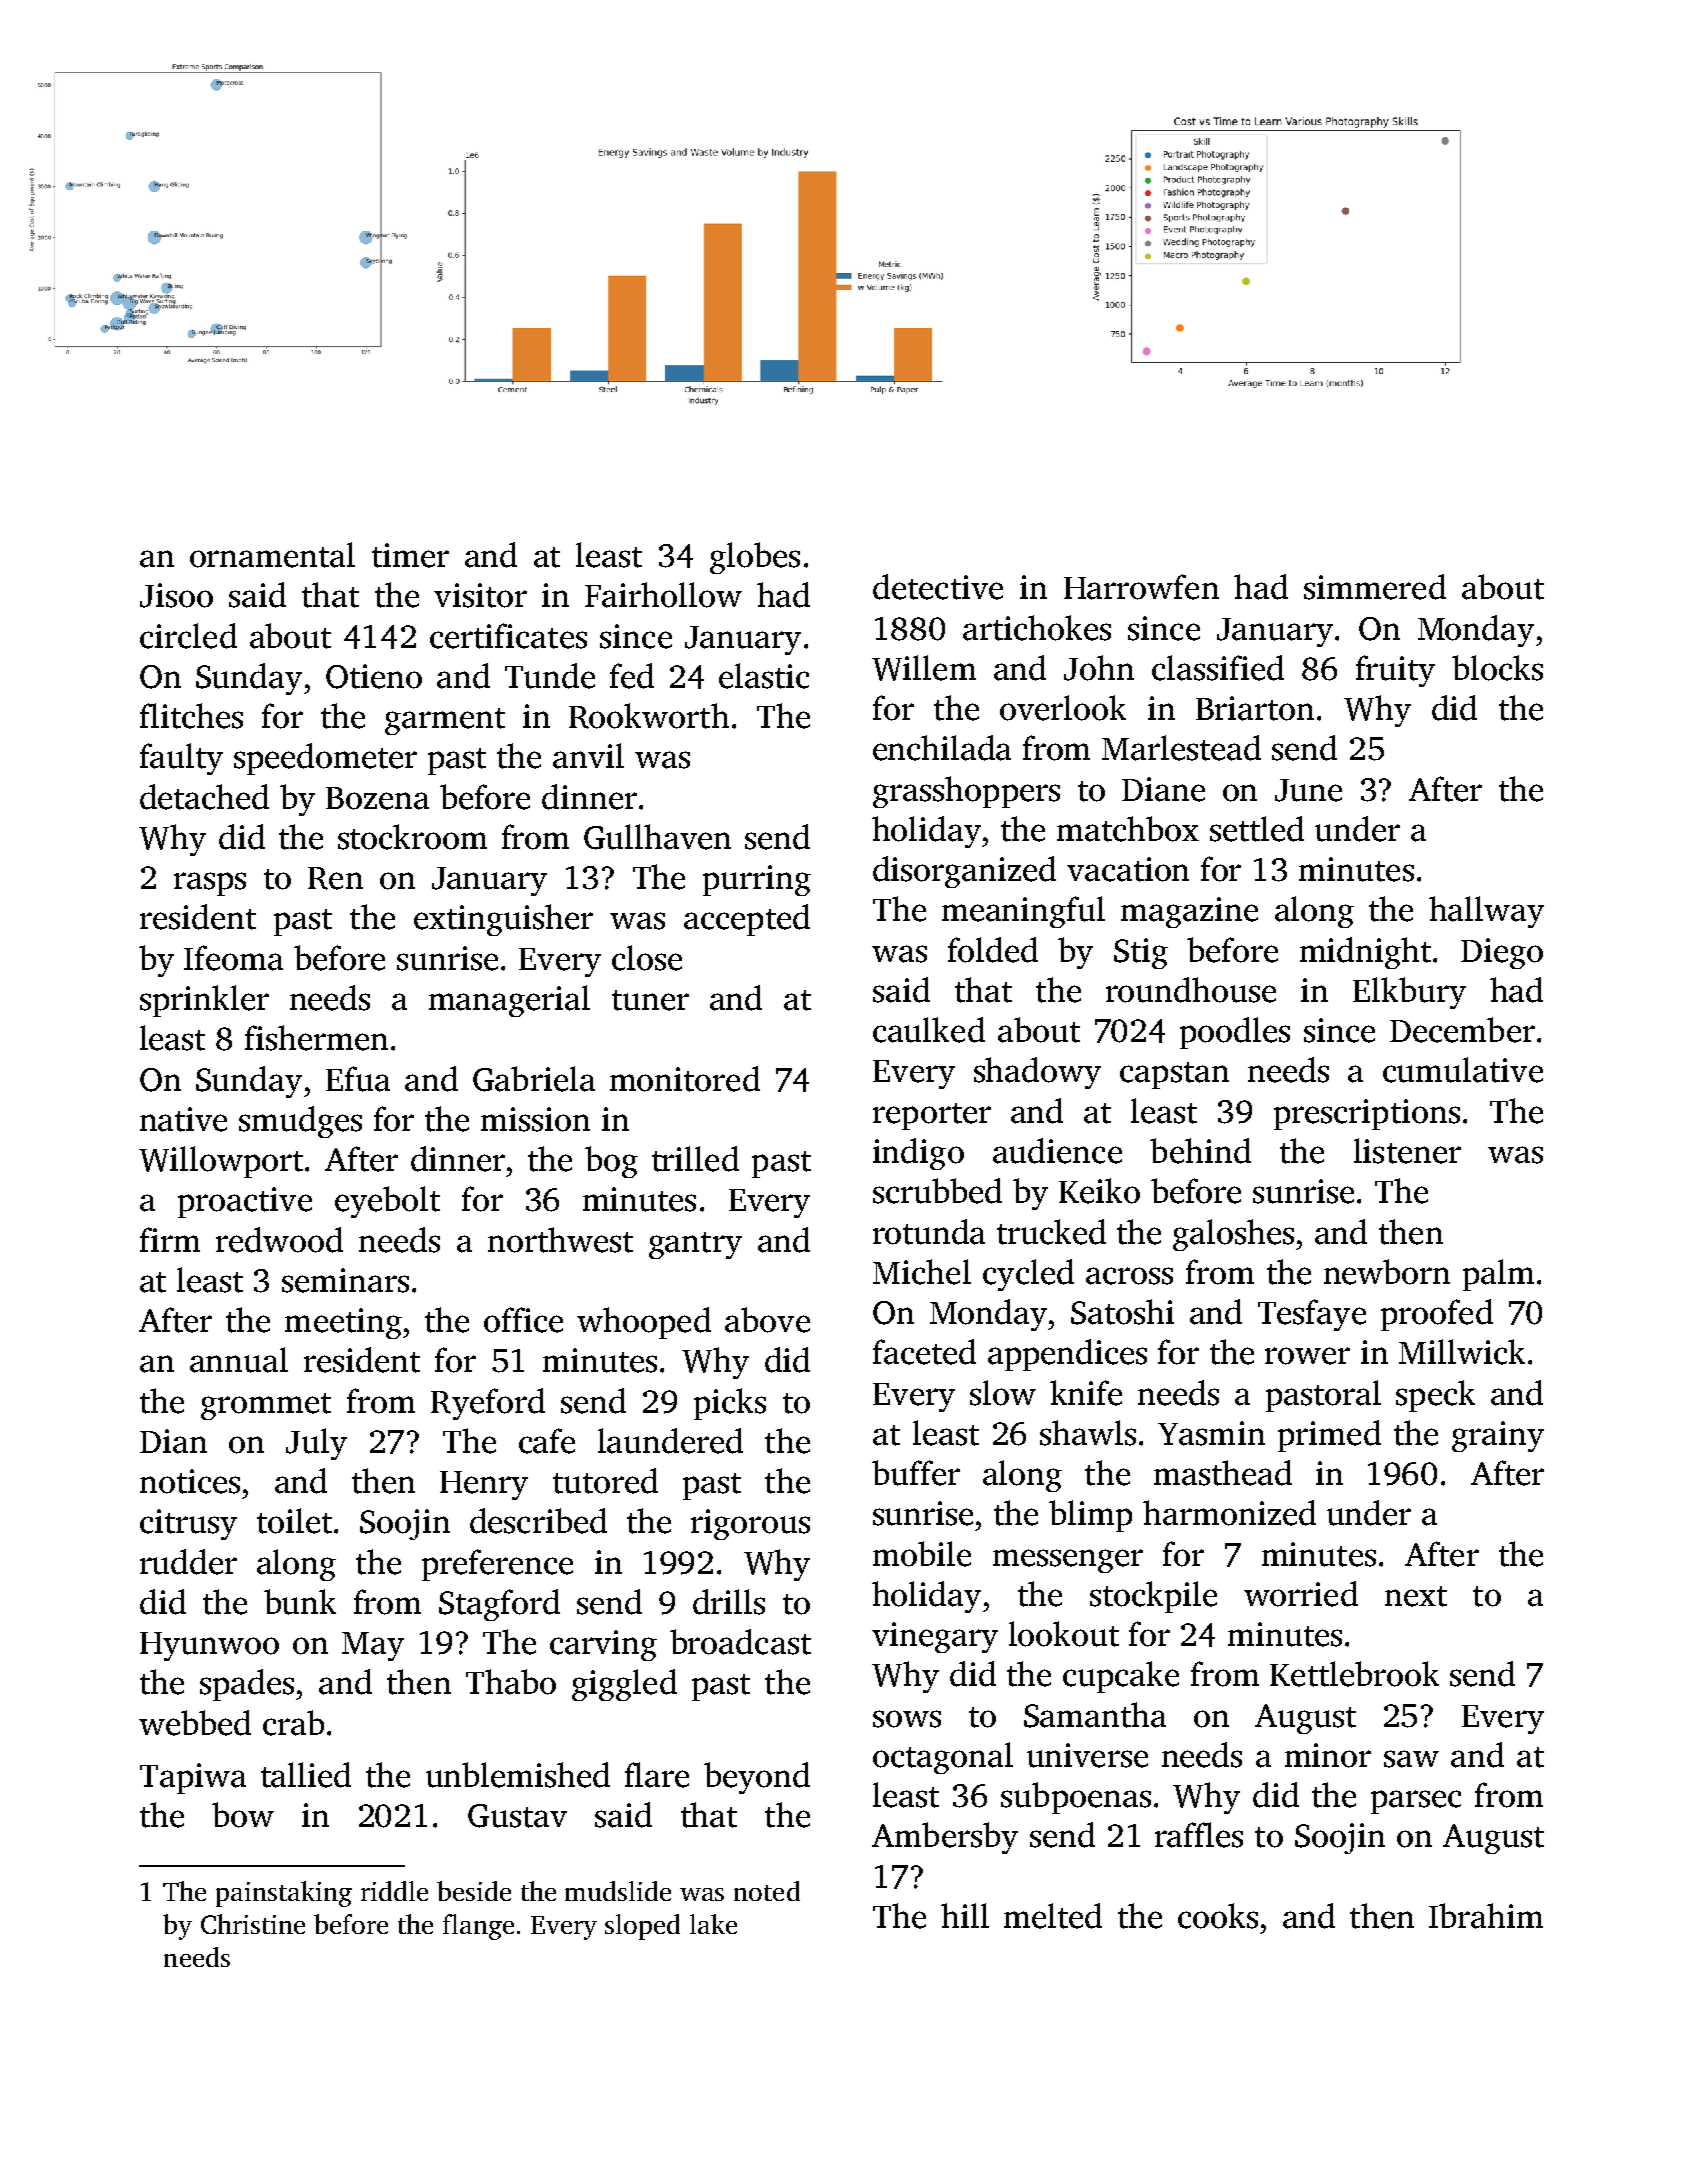 Image resolution: width=1683 pixels, height=2178 pixels. I want to click on extinguisher, so click(503, 920).
